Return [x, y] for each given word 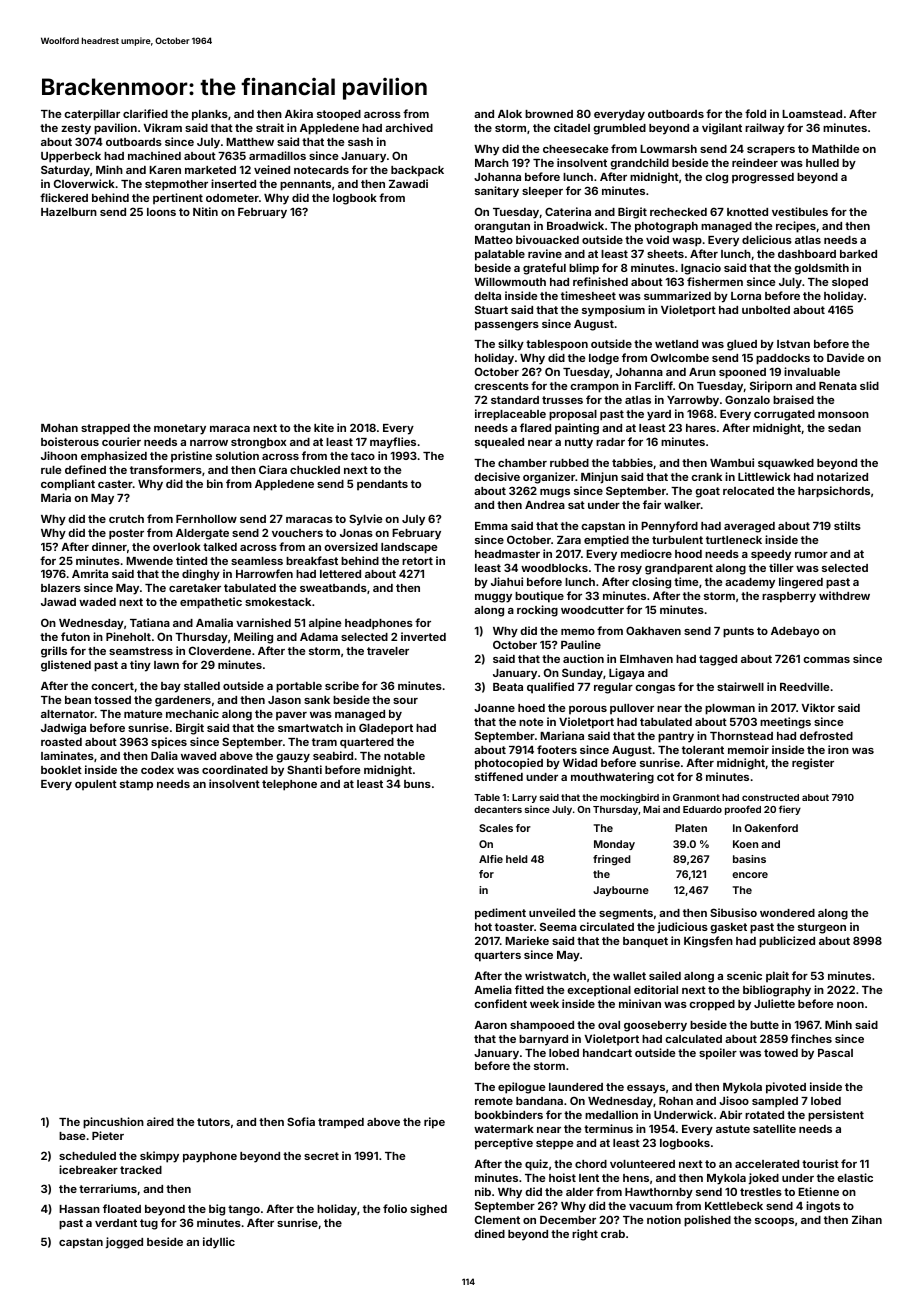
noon [850, 1005]
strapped [105, 429]
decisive [497, 476]
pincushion [113, 1123]
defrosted [826, 735]
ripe [434, 1123]
